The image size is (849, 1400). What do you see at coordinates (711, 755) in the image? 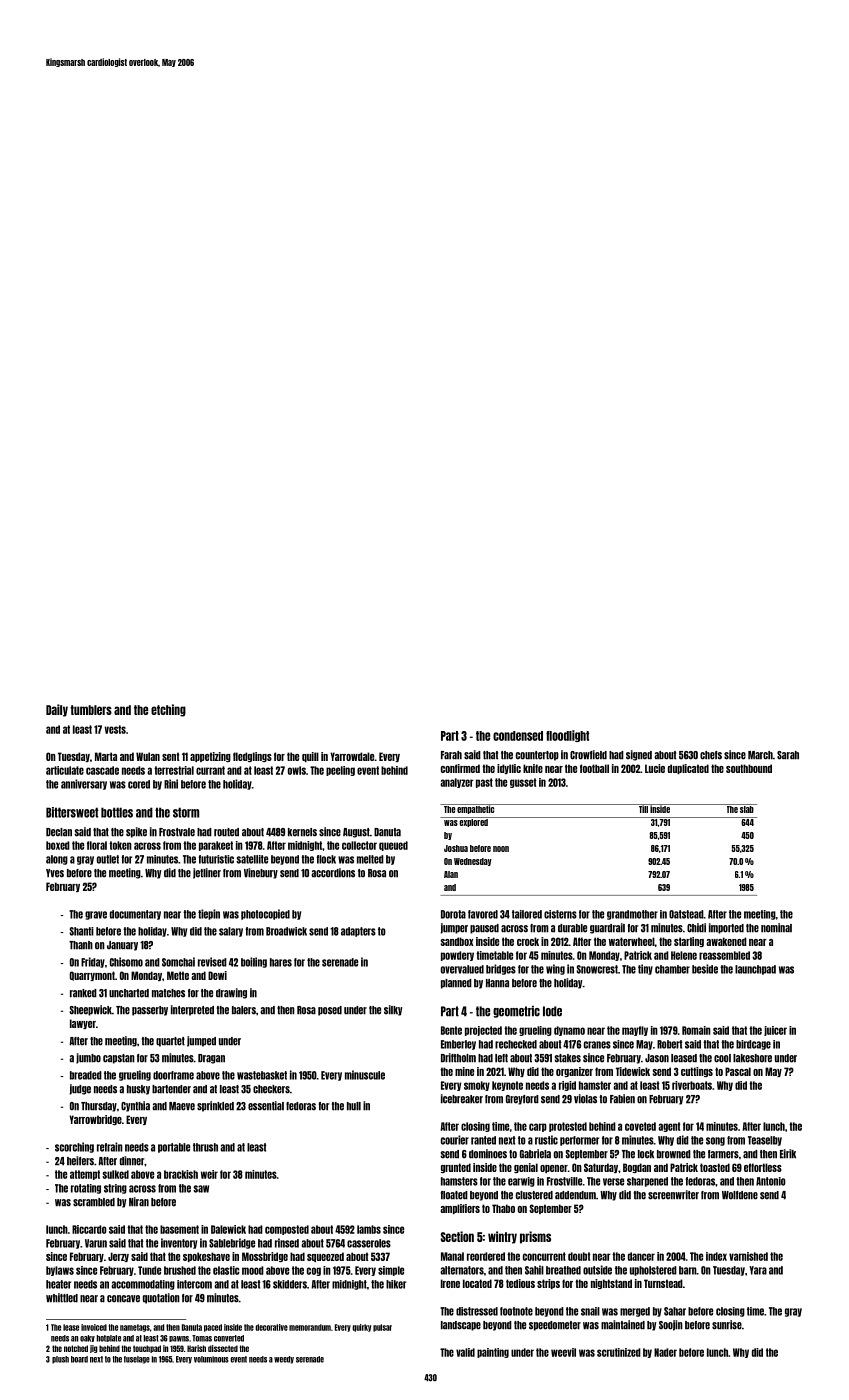
I see `chefs` at bounding box center [711, 755].
